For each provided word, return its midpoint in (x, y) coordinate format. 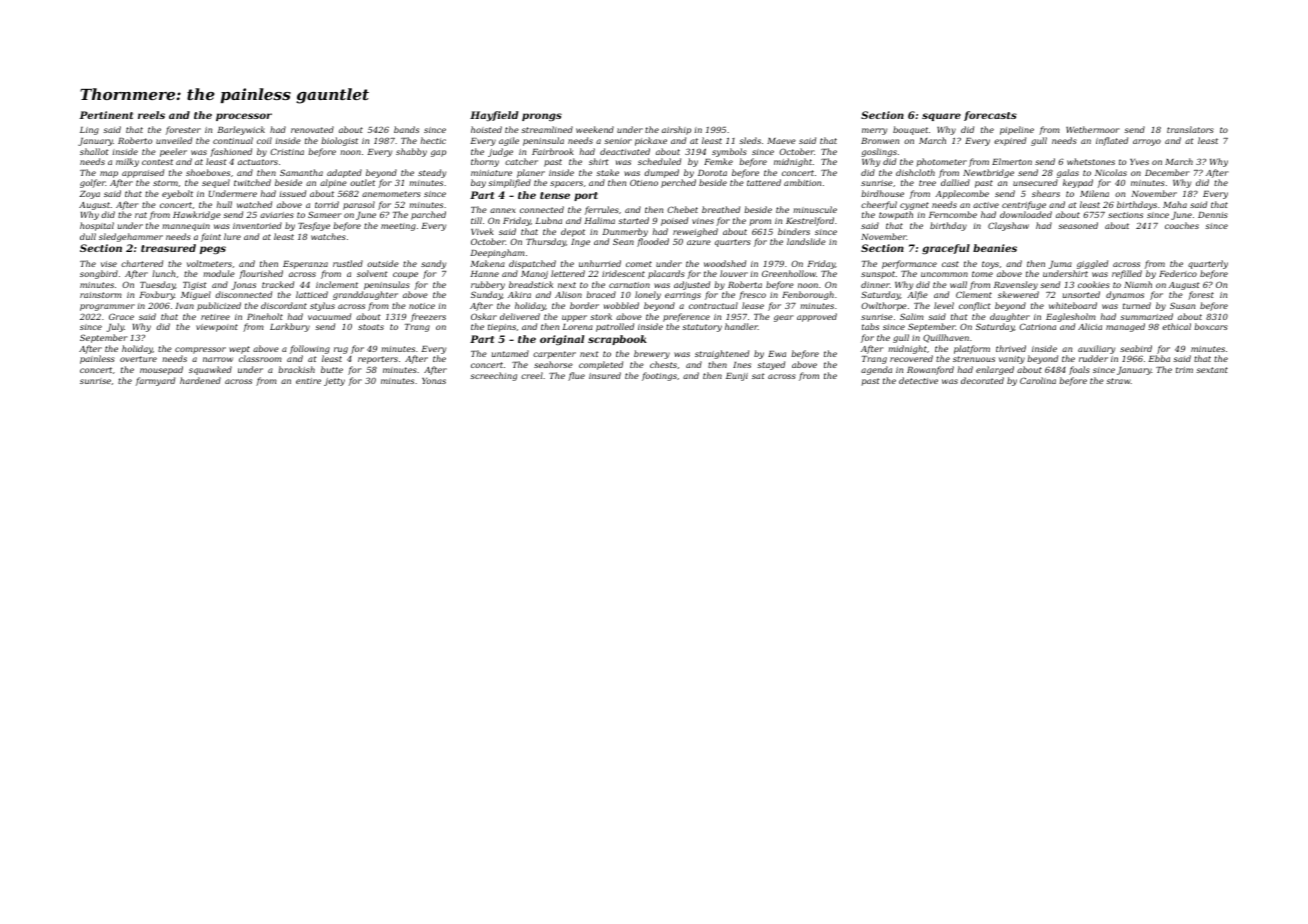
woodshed (725, 263)
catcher (521, 161)
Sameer (324, 214)
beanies (995, 248)
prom (760, 222)
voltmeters (209, 263)
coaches (1182, 225)
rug (341, 350)
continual (233, 140)
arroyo (1147, 142)
